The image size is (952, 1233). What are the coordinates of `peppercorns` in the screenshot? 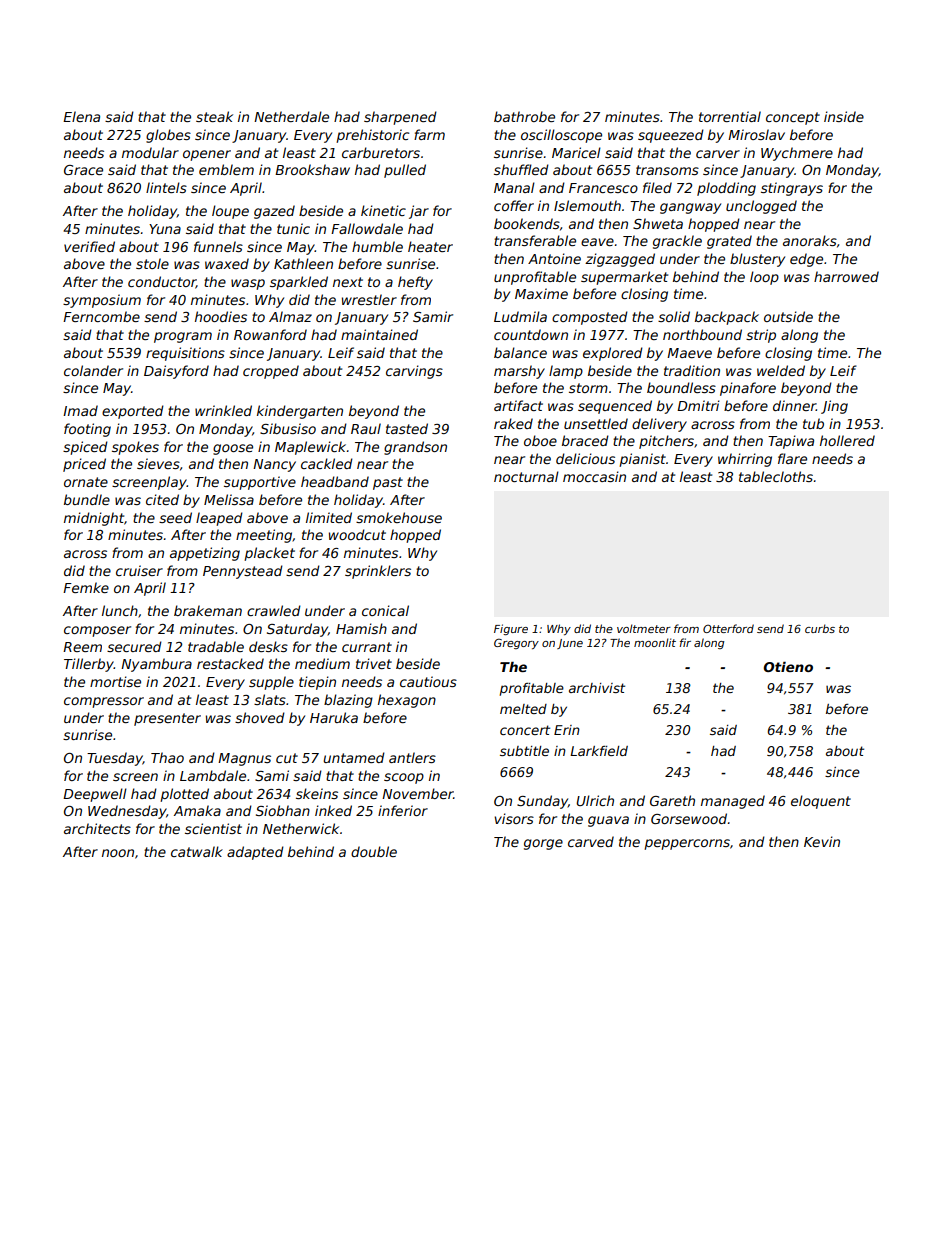 It's located at (687, 844).
